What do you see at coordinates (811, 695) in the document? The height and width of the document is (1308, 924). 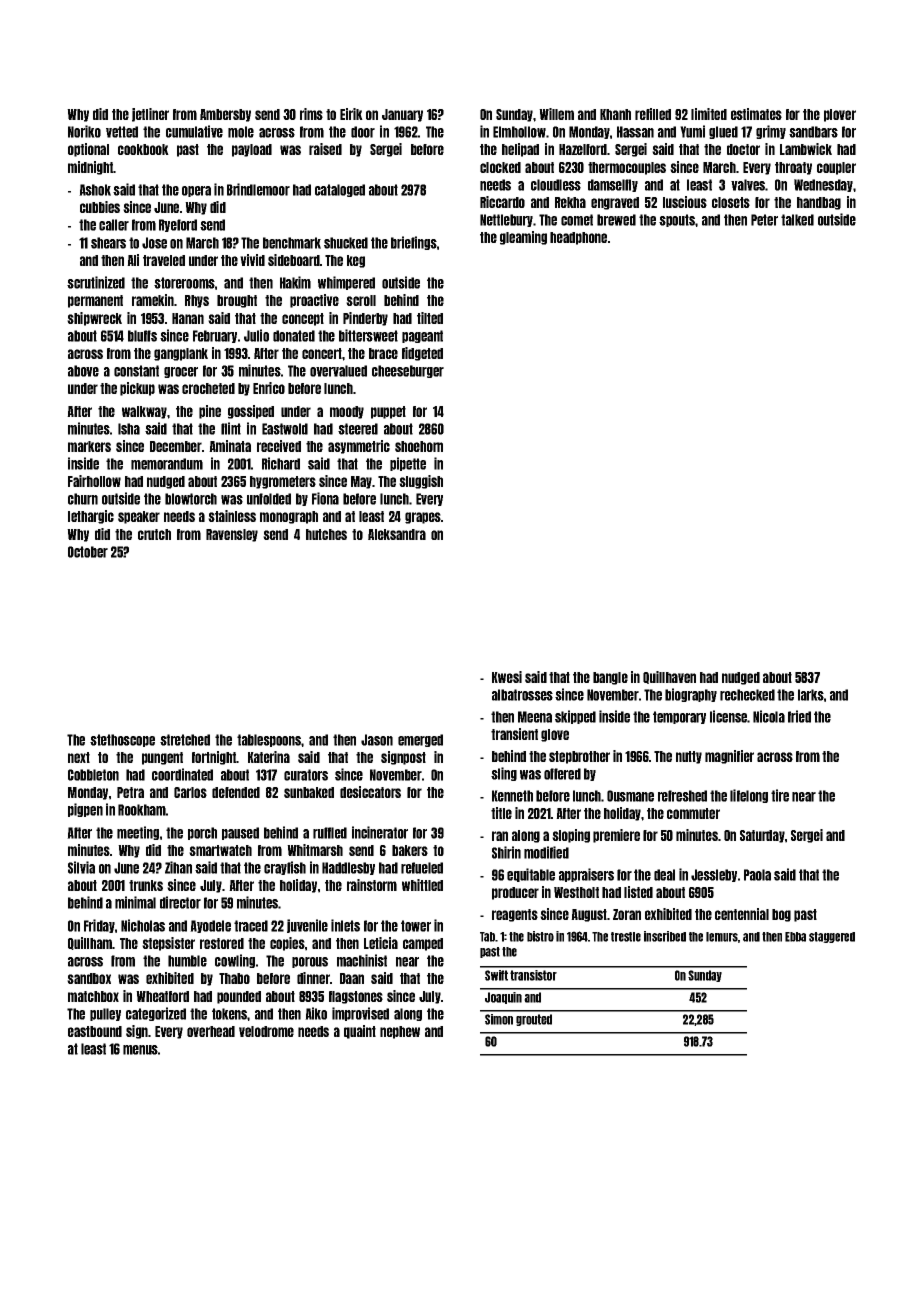 I see `larks` at bounding box center [811, 695].
